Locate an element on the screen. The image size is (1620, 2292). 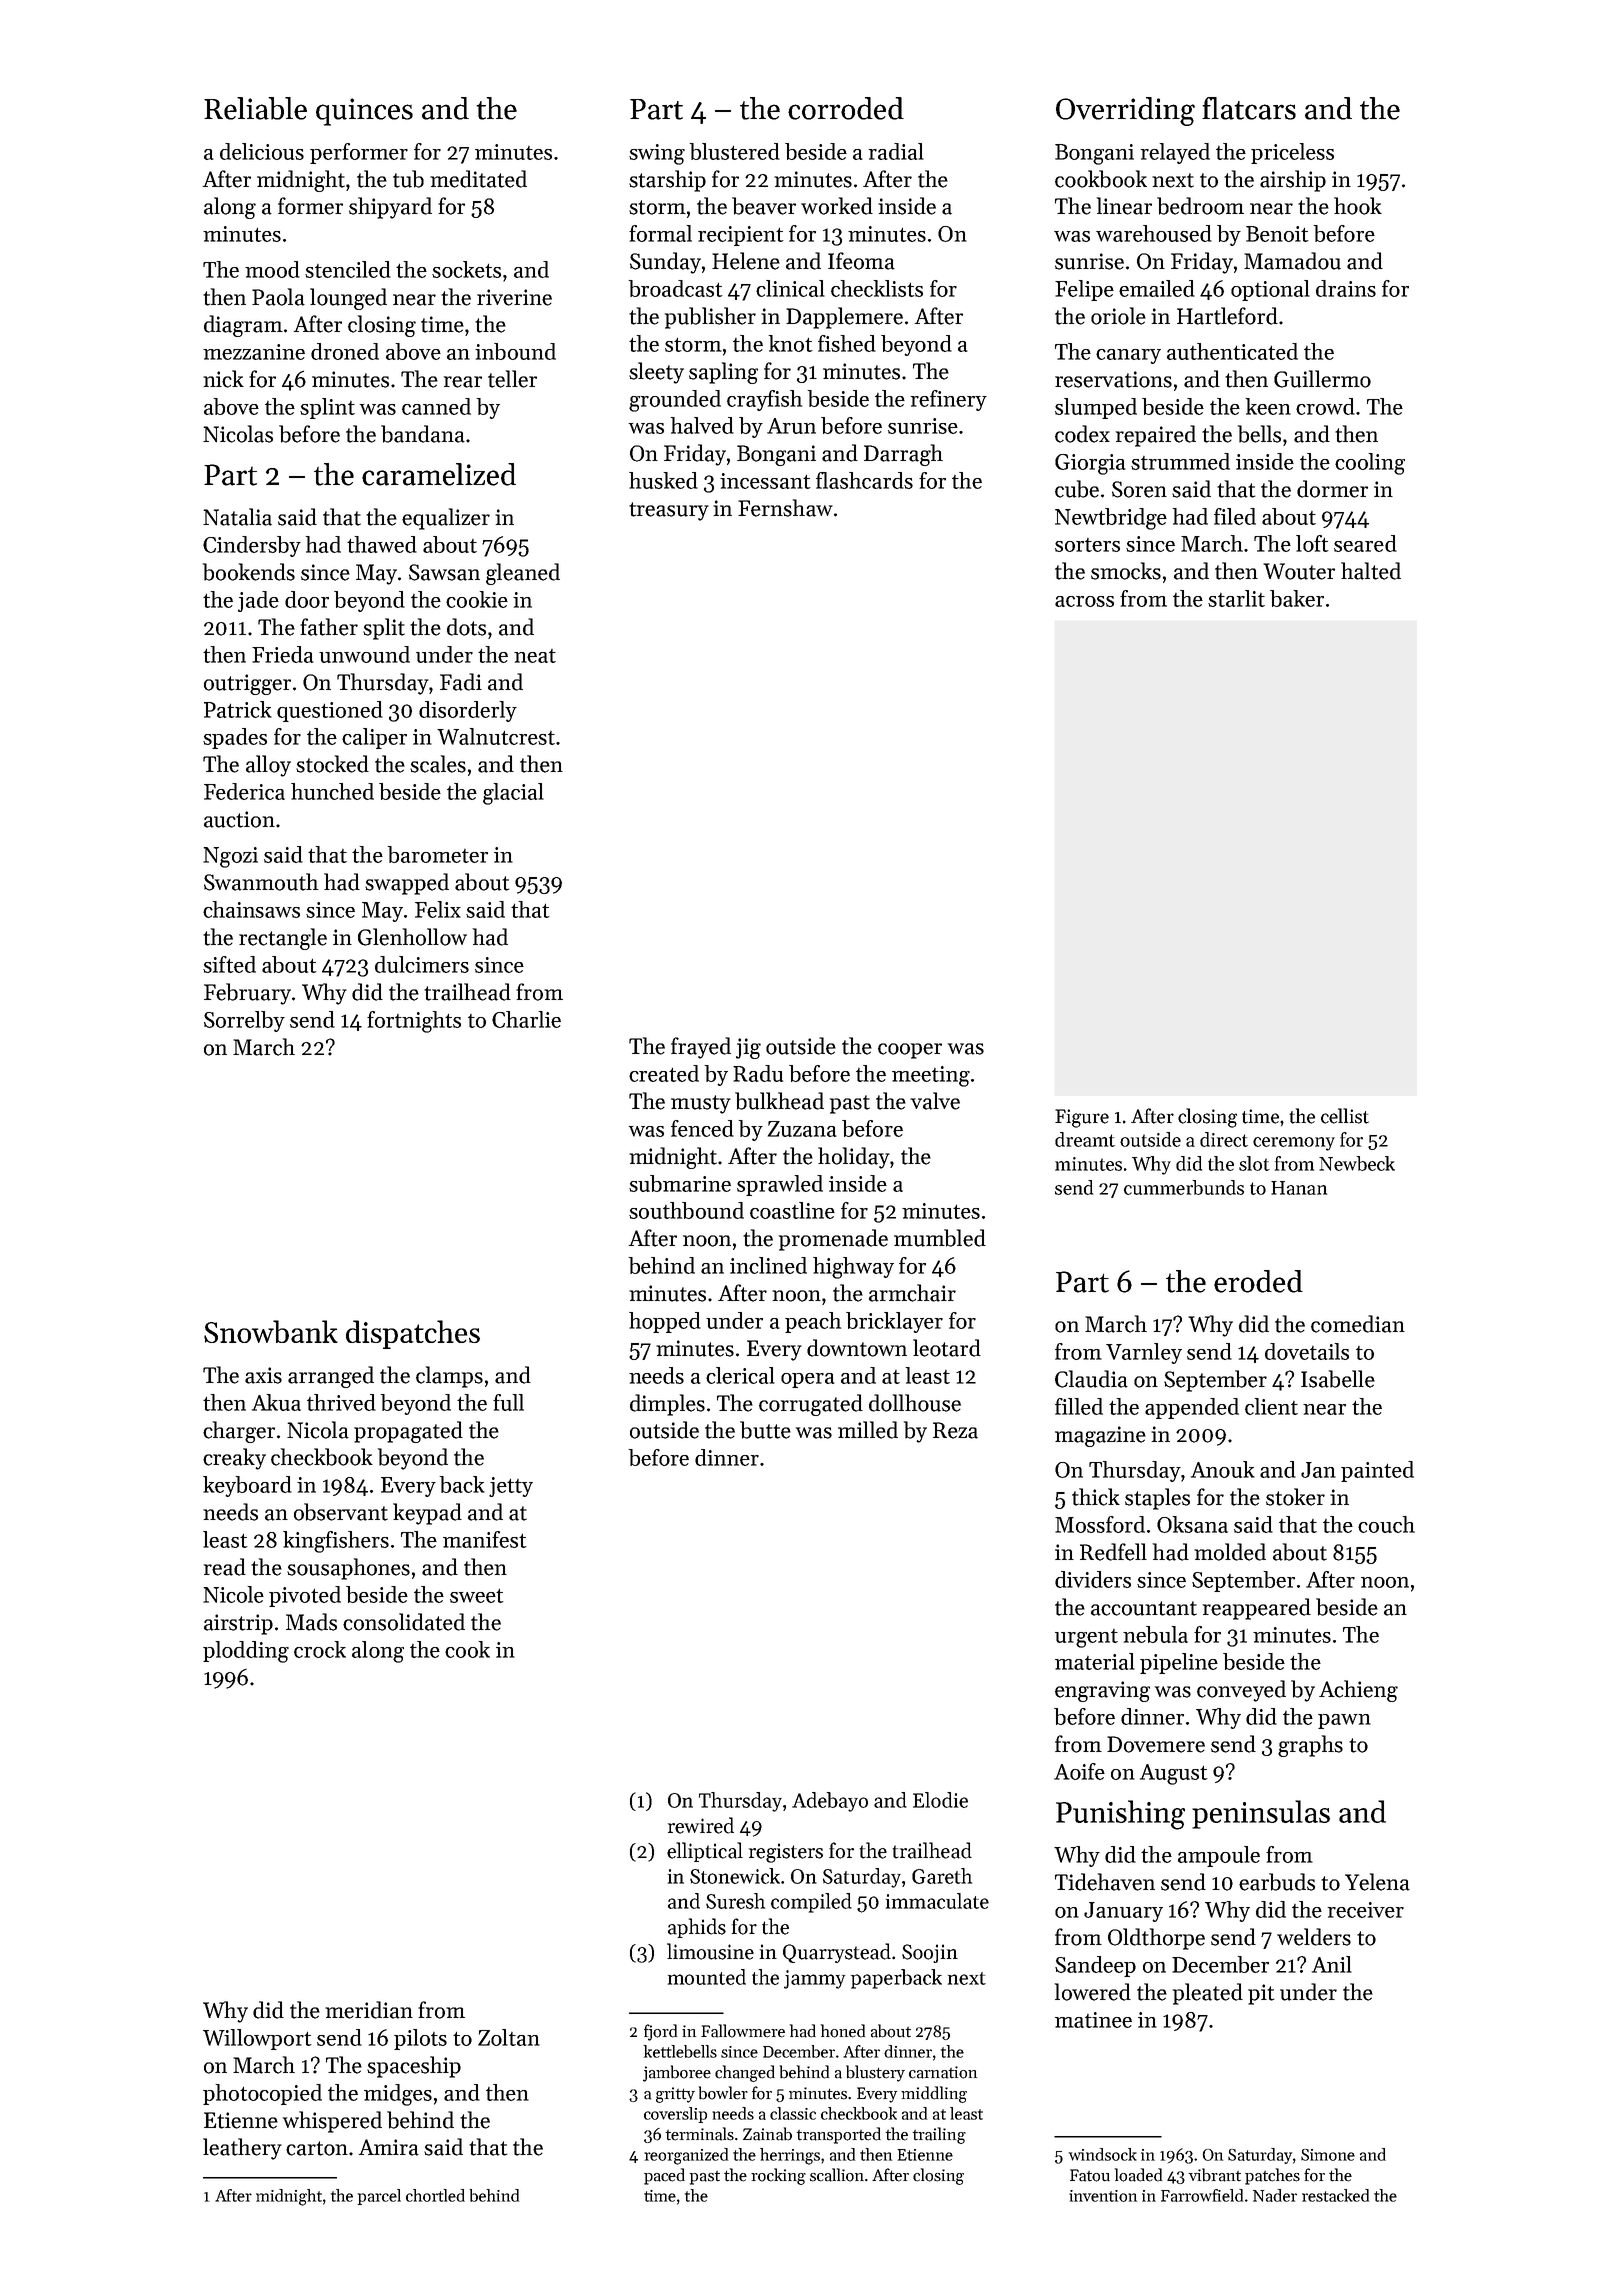
meridian is located at coordinates (369, 2010).
